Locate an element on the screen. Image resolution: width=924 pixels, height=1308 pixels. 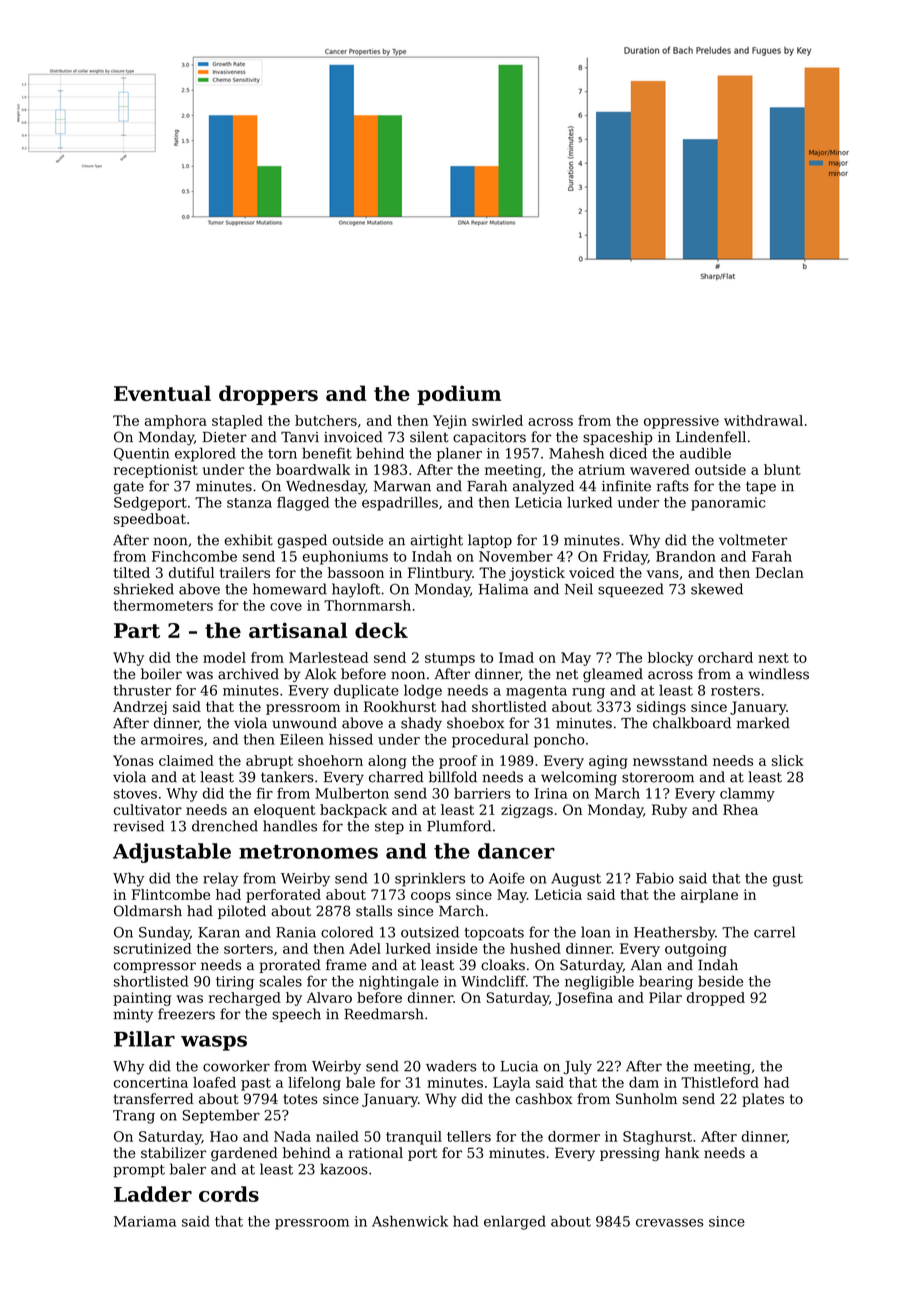
Alan is located at coordinates (646, 965).
